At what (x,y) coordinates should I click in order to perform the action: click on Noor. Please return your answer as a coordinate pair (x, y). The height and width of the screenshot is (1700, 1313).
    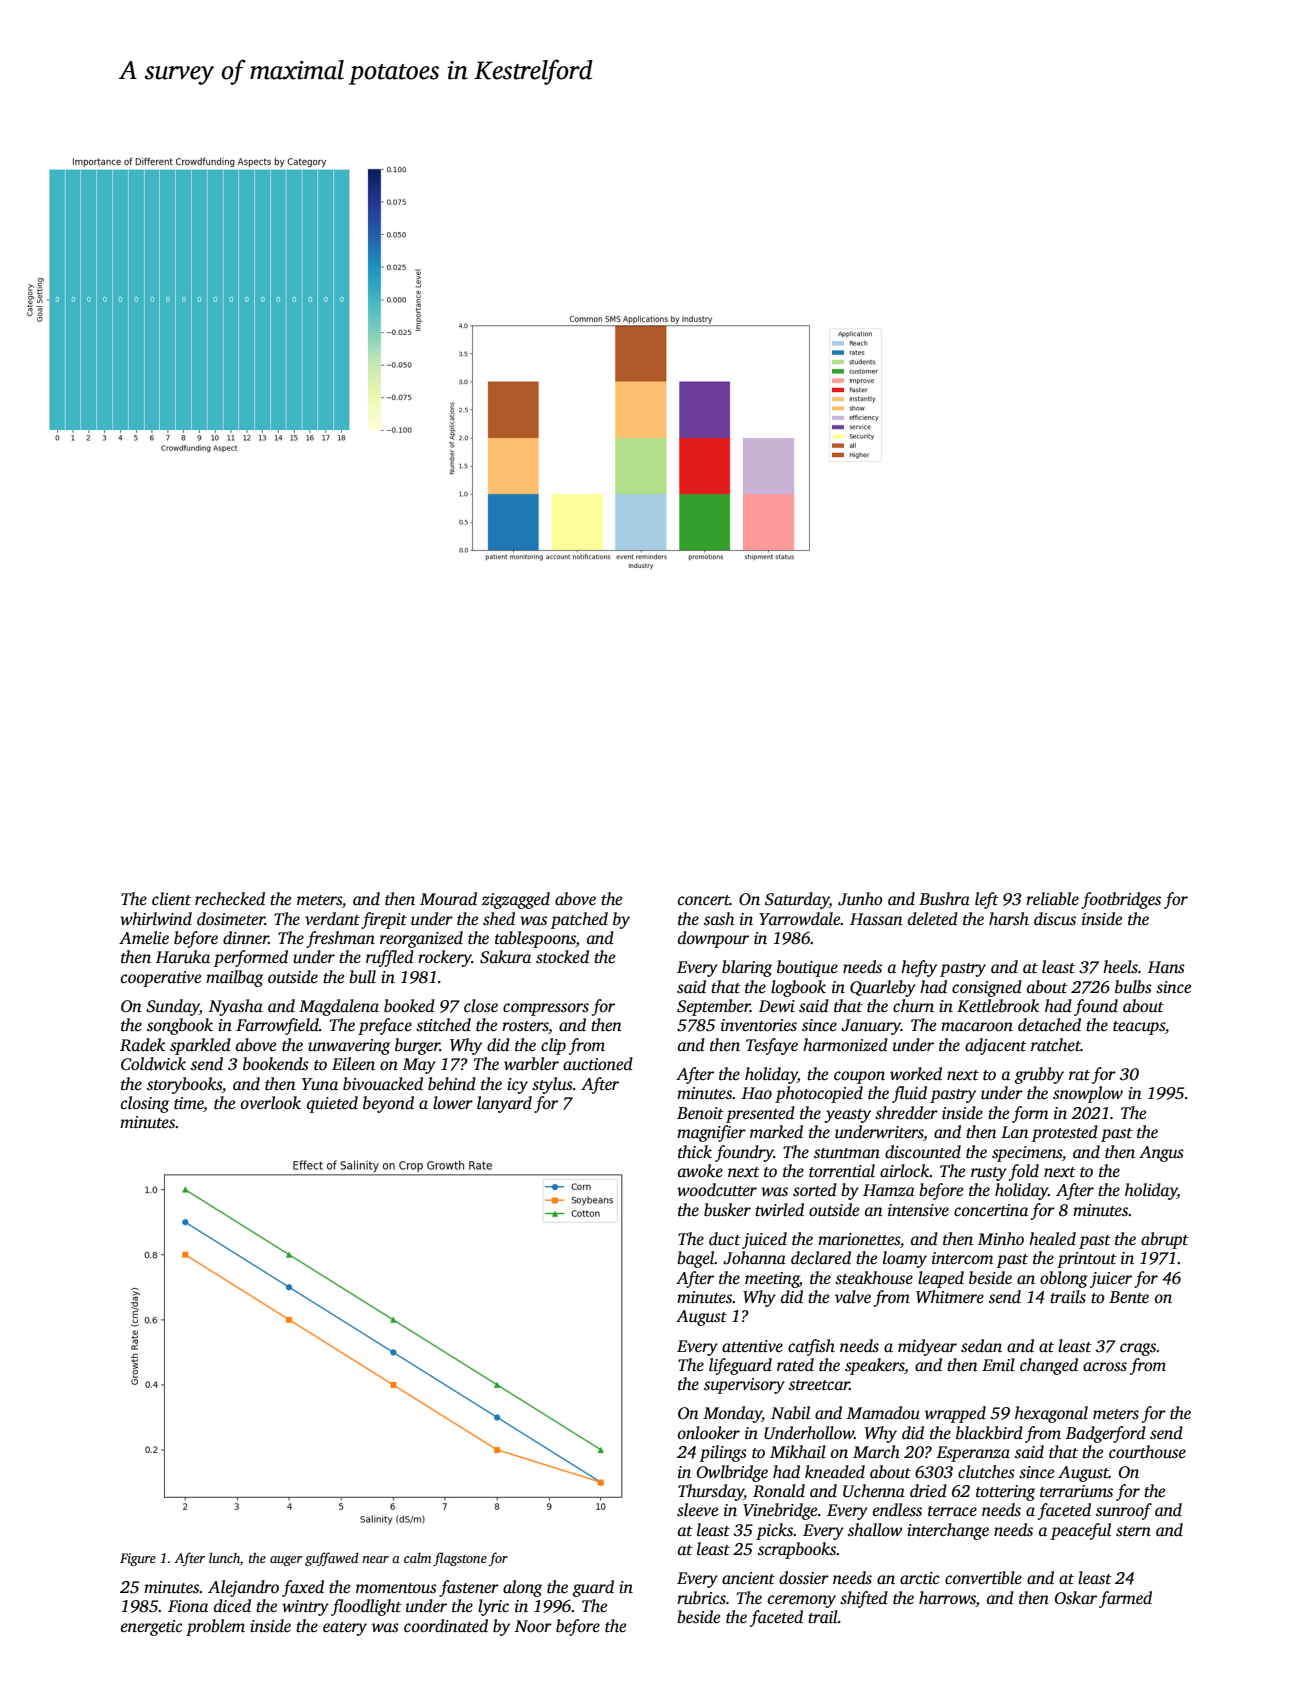
    Looking at the image, I should click on (533, 1626).
